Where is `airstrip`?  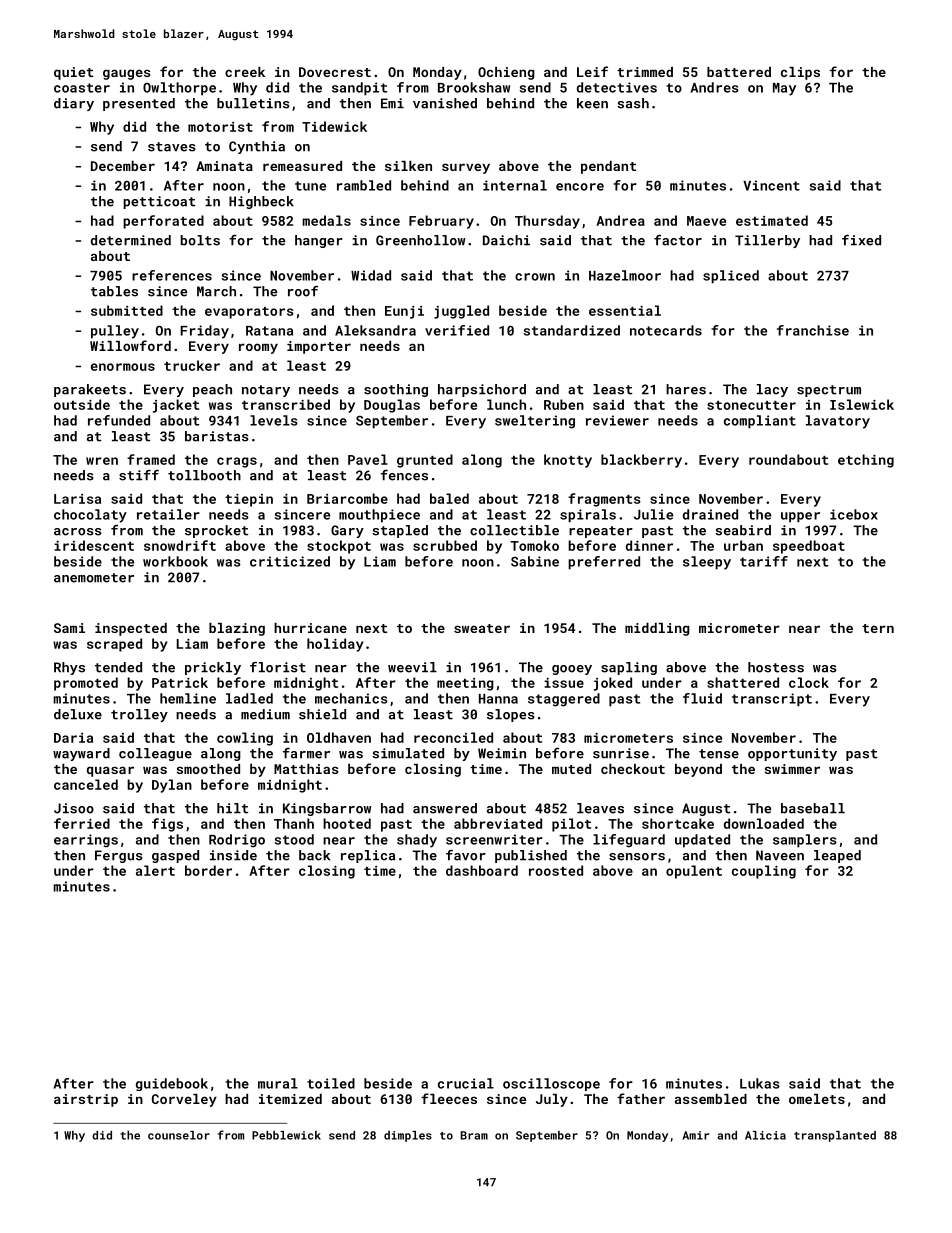
airstrip is located at coordinates (86, 1100).
